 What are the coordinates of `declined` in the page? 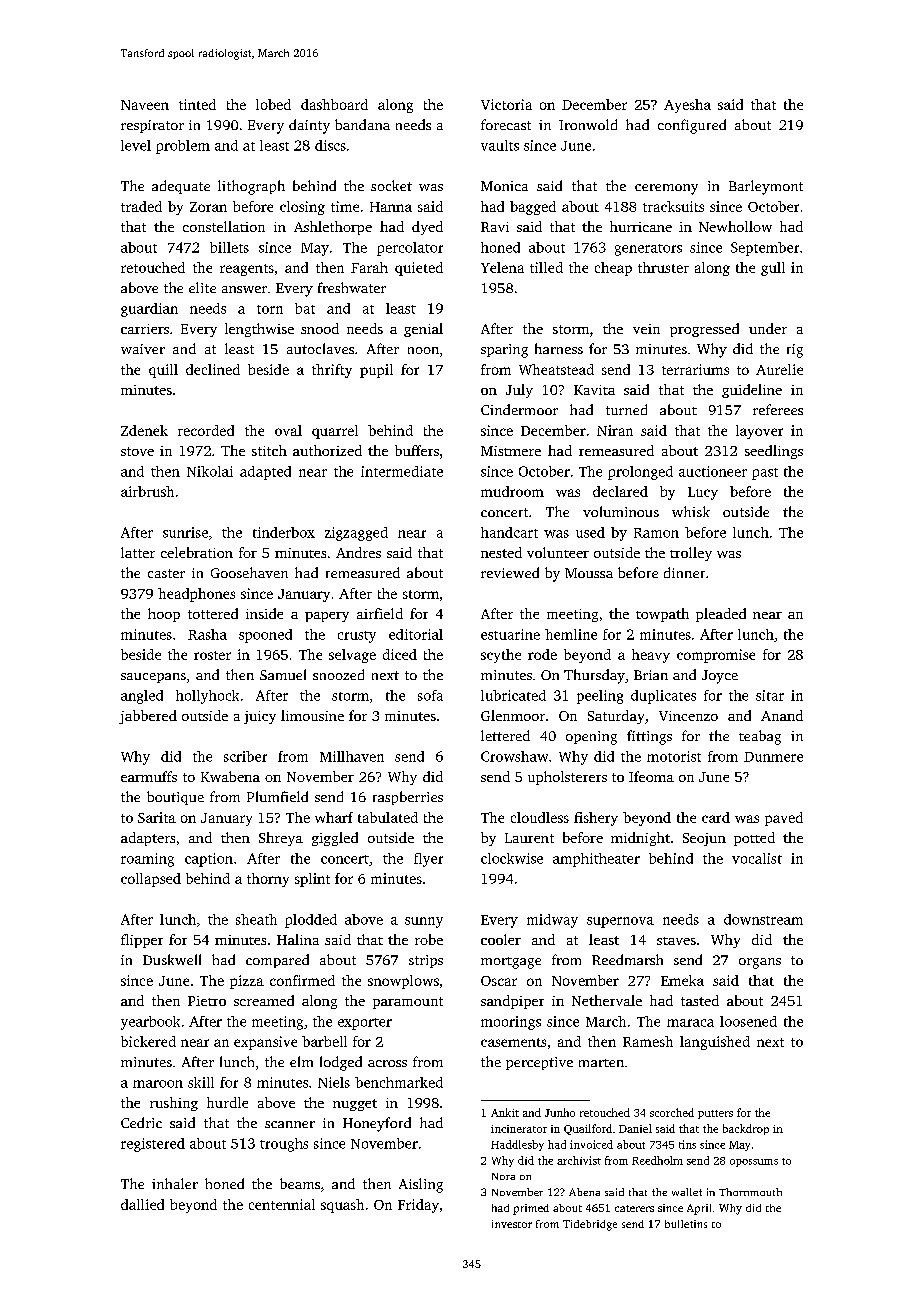 It's located at (213, 369).
